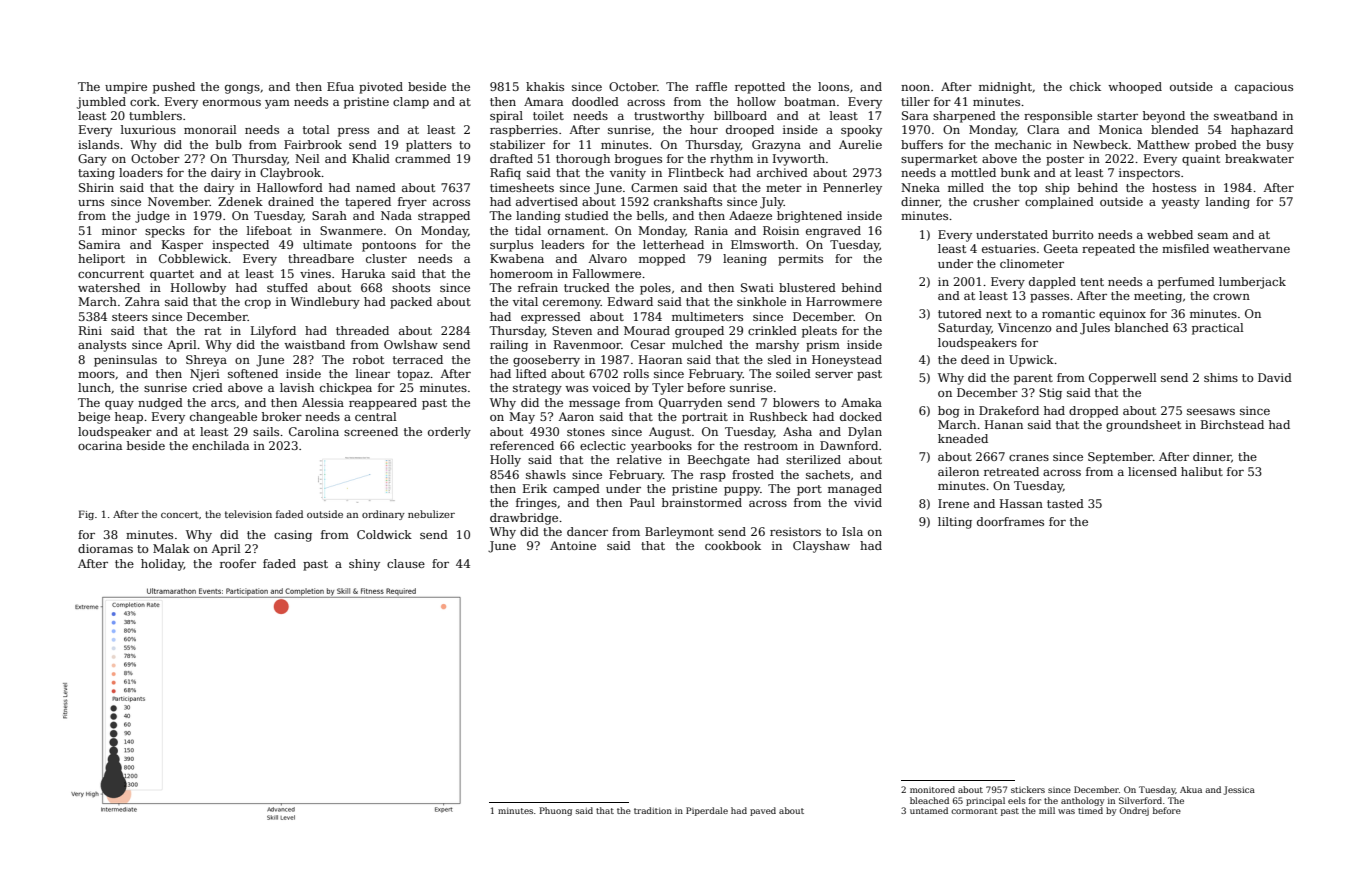  What do you see at coordinates (1010, 521) in the screenshot?
I see `doorframes` at bounding box center [1010, 521].
